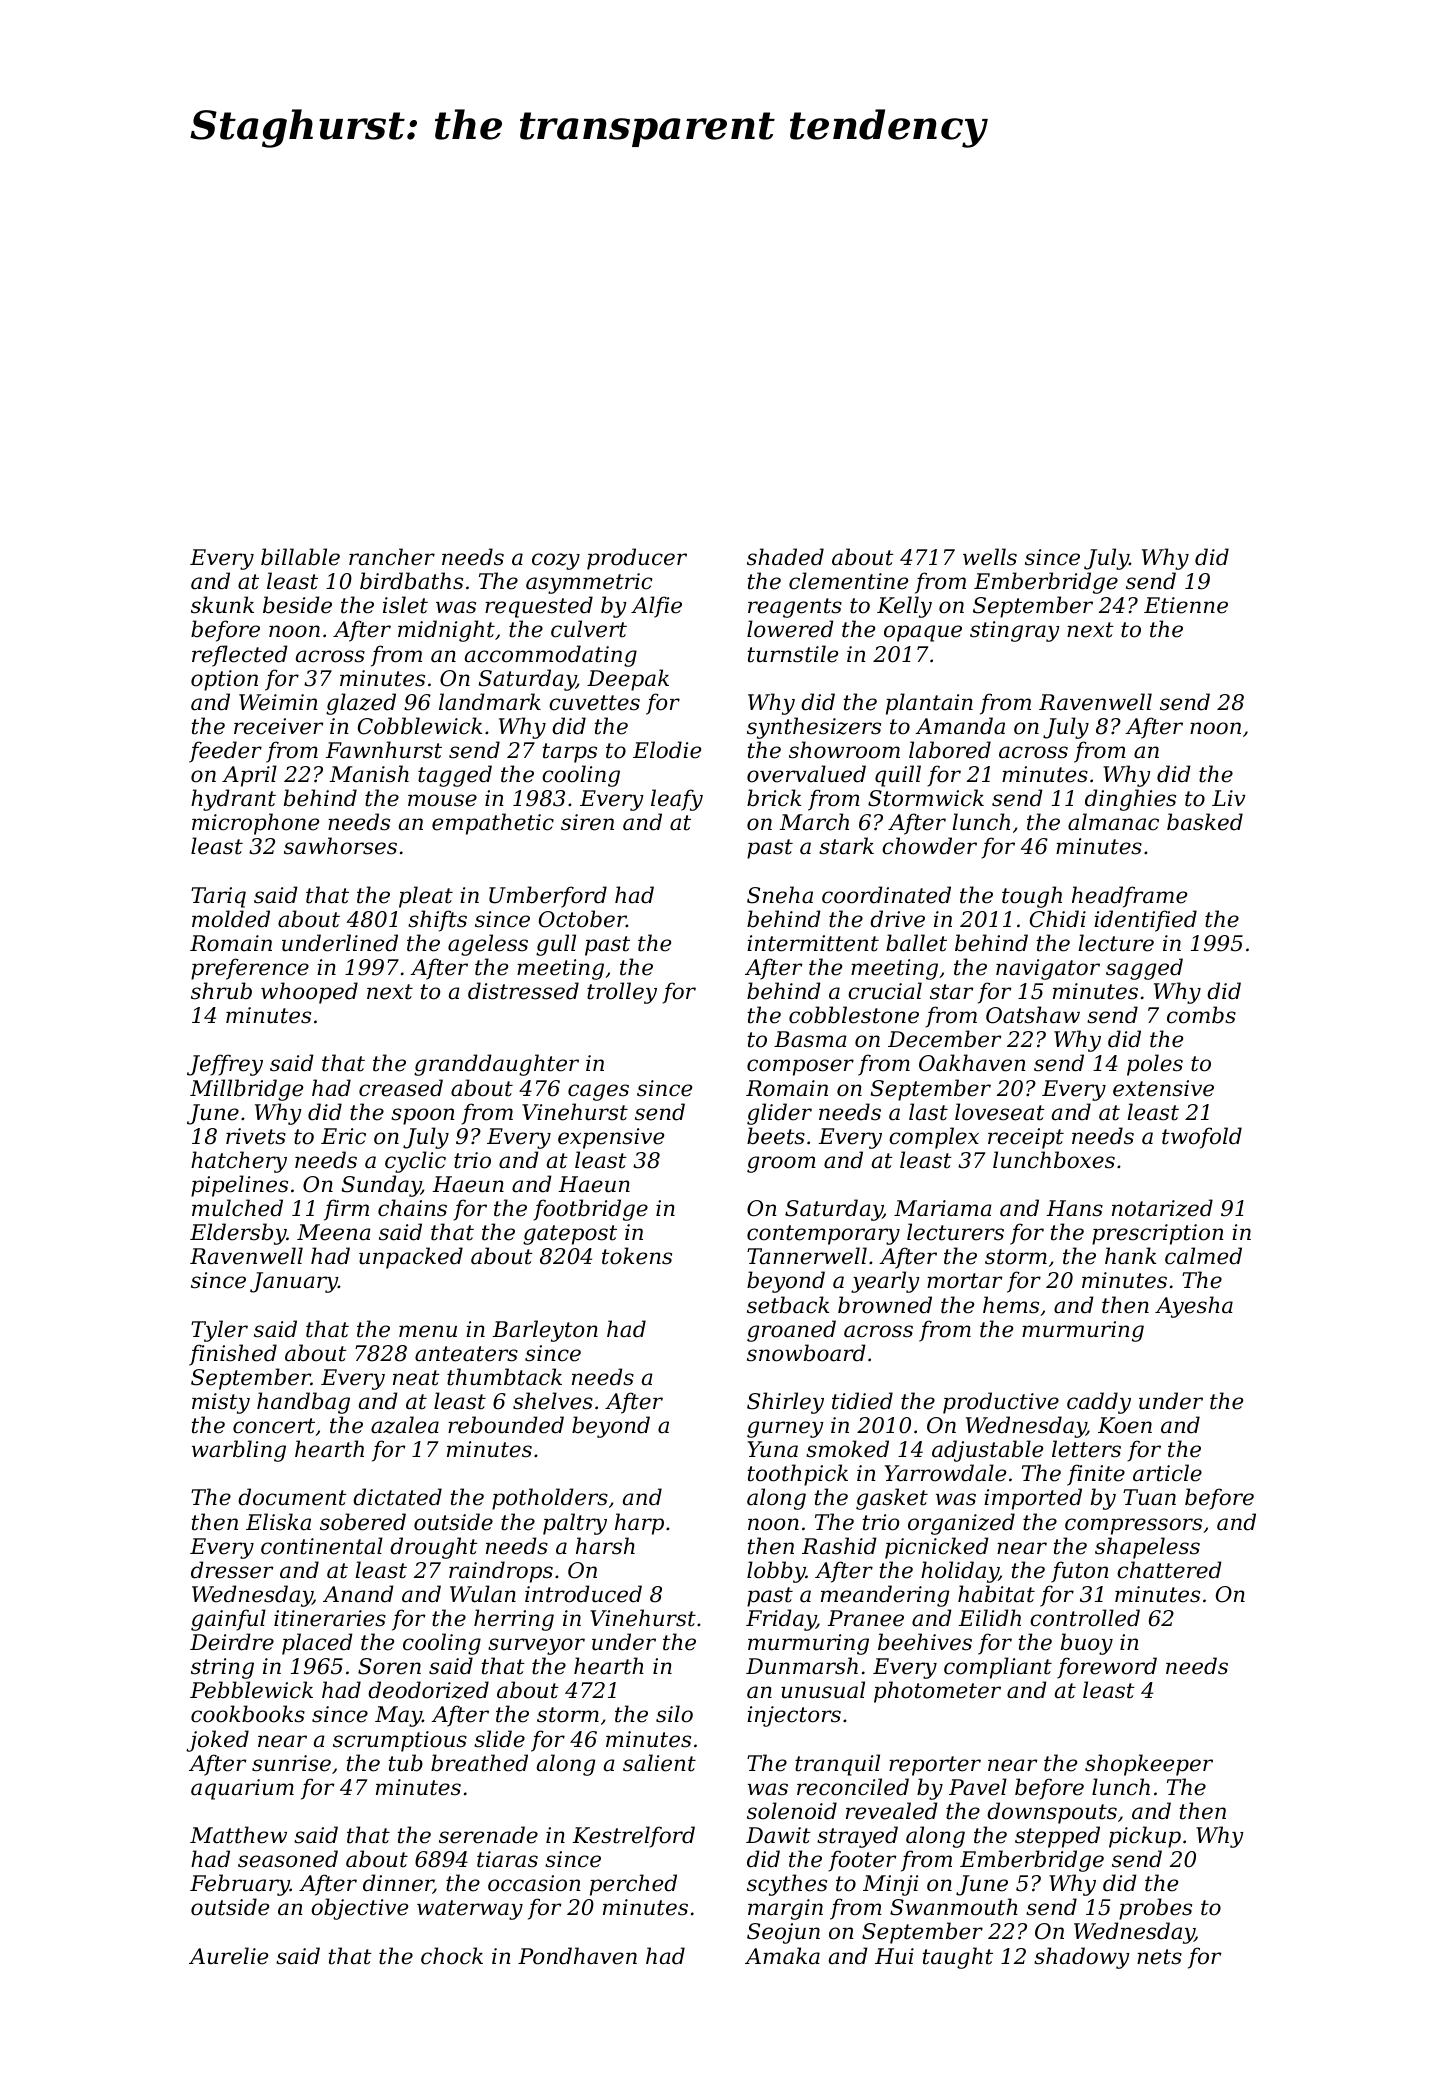  What do you see at coordinates (490, 702) in the image?
I see `landmark` at bounding box center [490, 702].
